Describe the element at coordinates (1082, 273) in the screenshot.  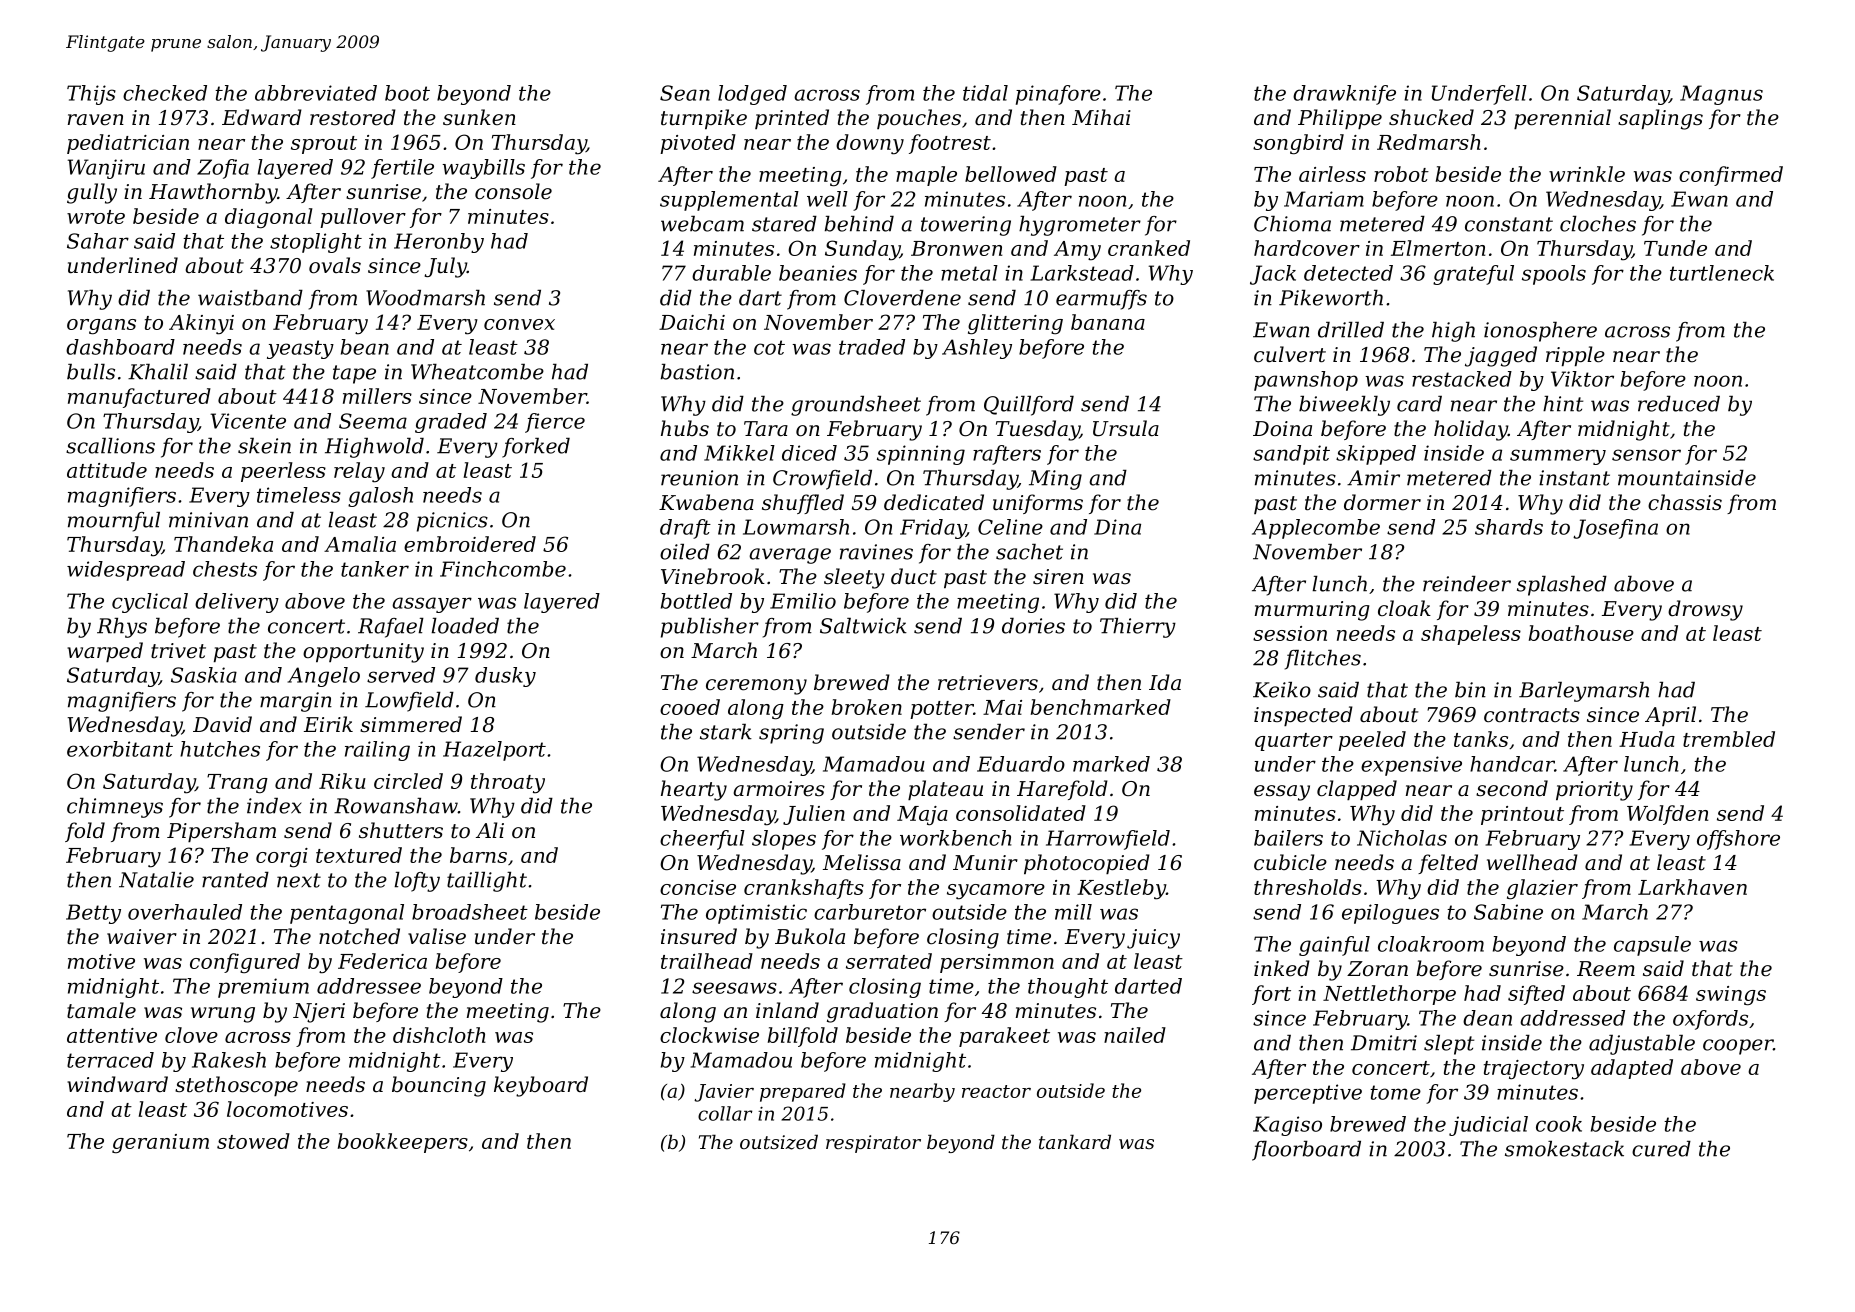
I see `Larkstead` at that location.
